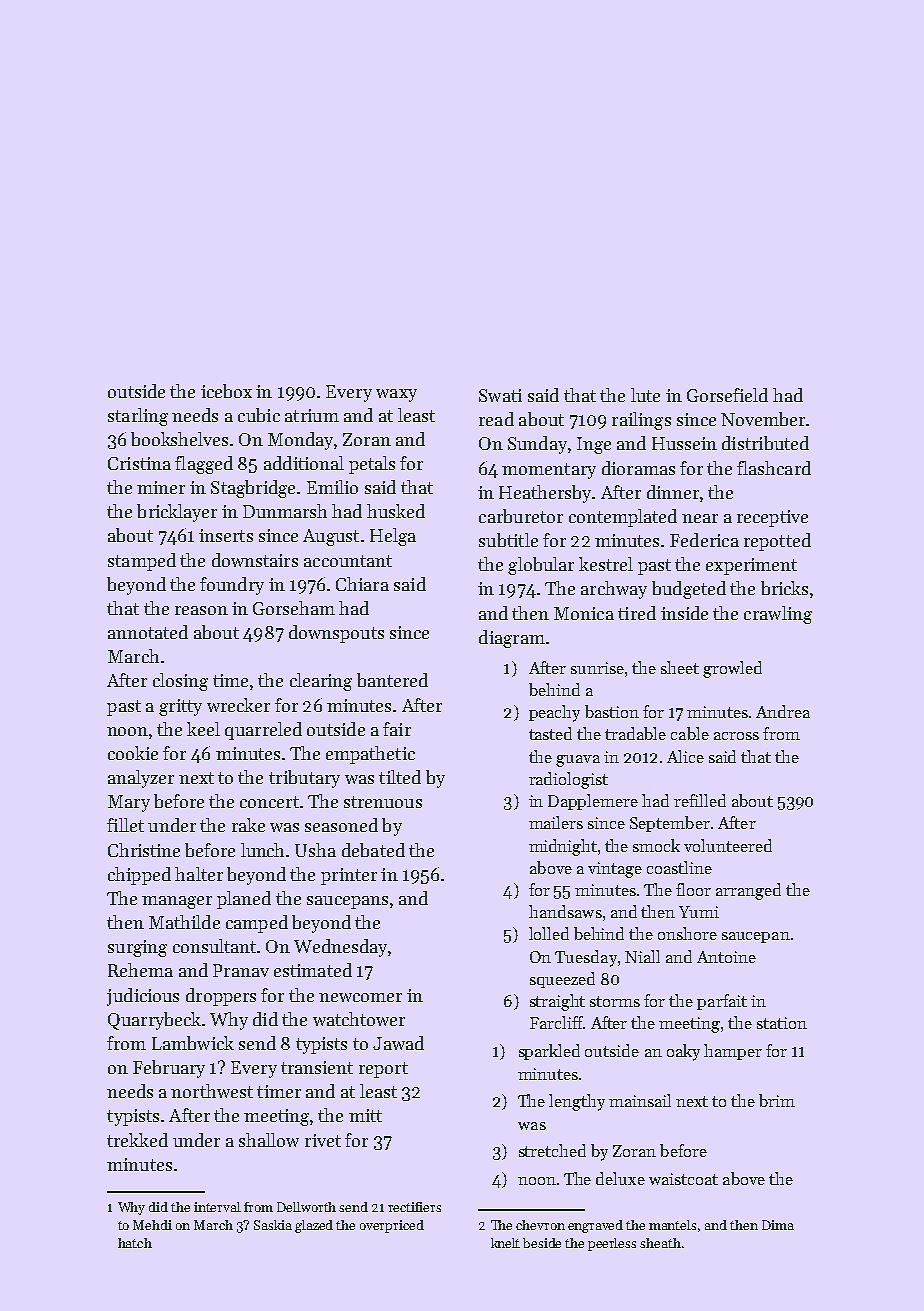 The height and width of the image is (1311, 924). I want to click on waxy, so click(396, 395).
